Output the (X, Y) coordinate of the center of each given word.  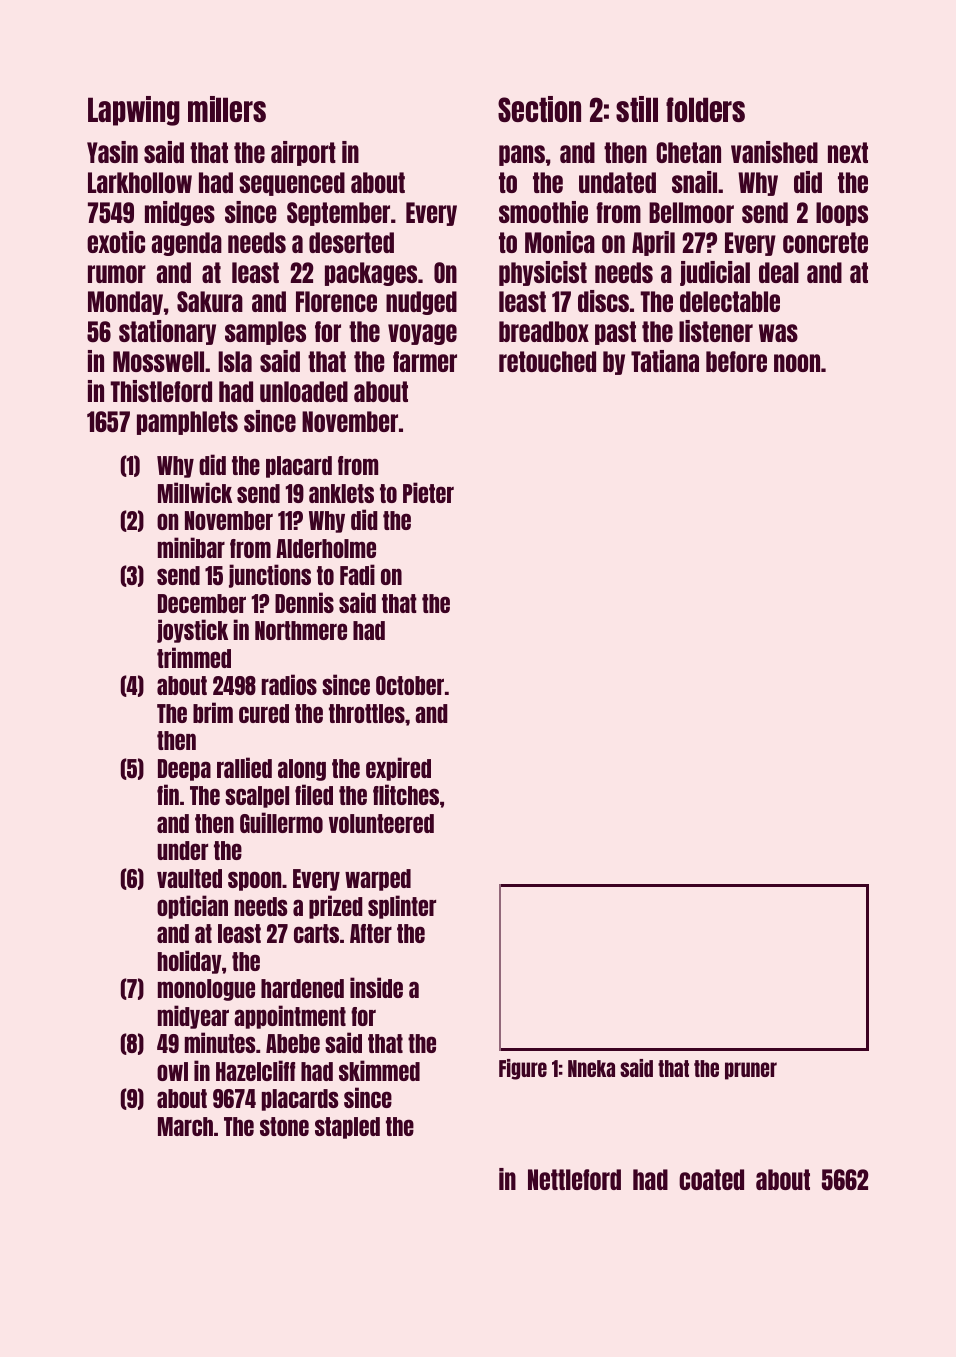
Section (539, 109)
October (410, 685)
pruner (751, 1071)
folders (705, 109)
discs (603, 301)
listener (716, 331)
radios (289, 684)
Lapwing (134, 111)
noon (797, 363)
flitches (406, 794)
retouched (547, 361)
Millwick (195, 492)
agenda (187, 244)
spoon (254, 881)
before (736, 361)
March (185, 1126)
